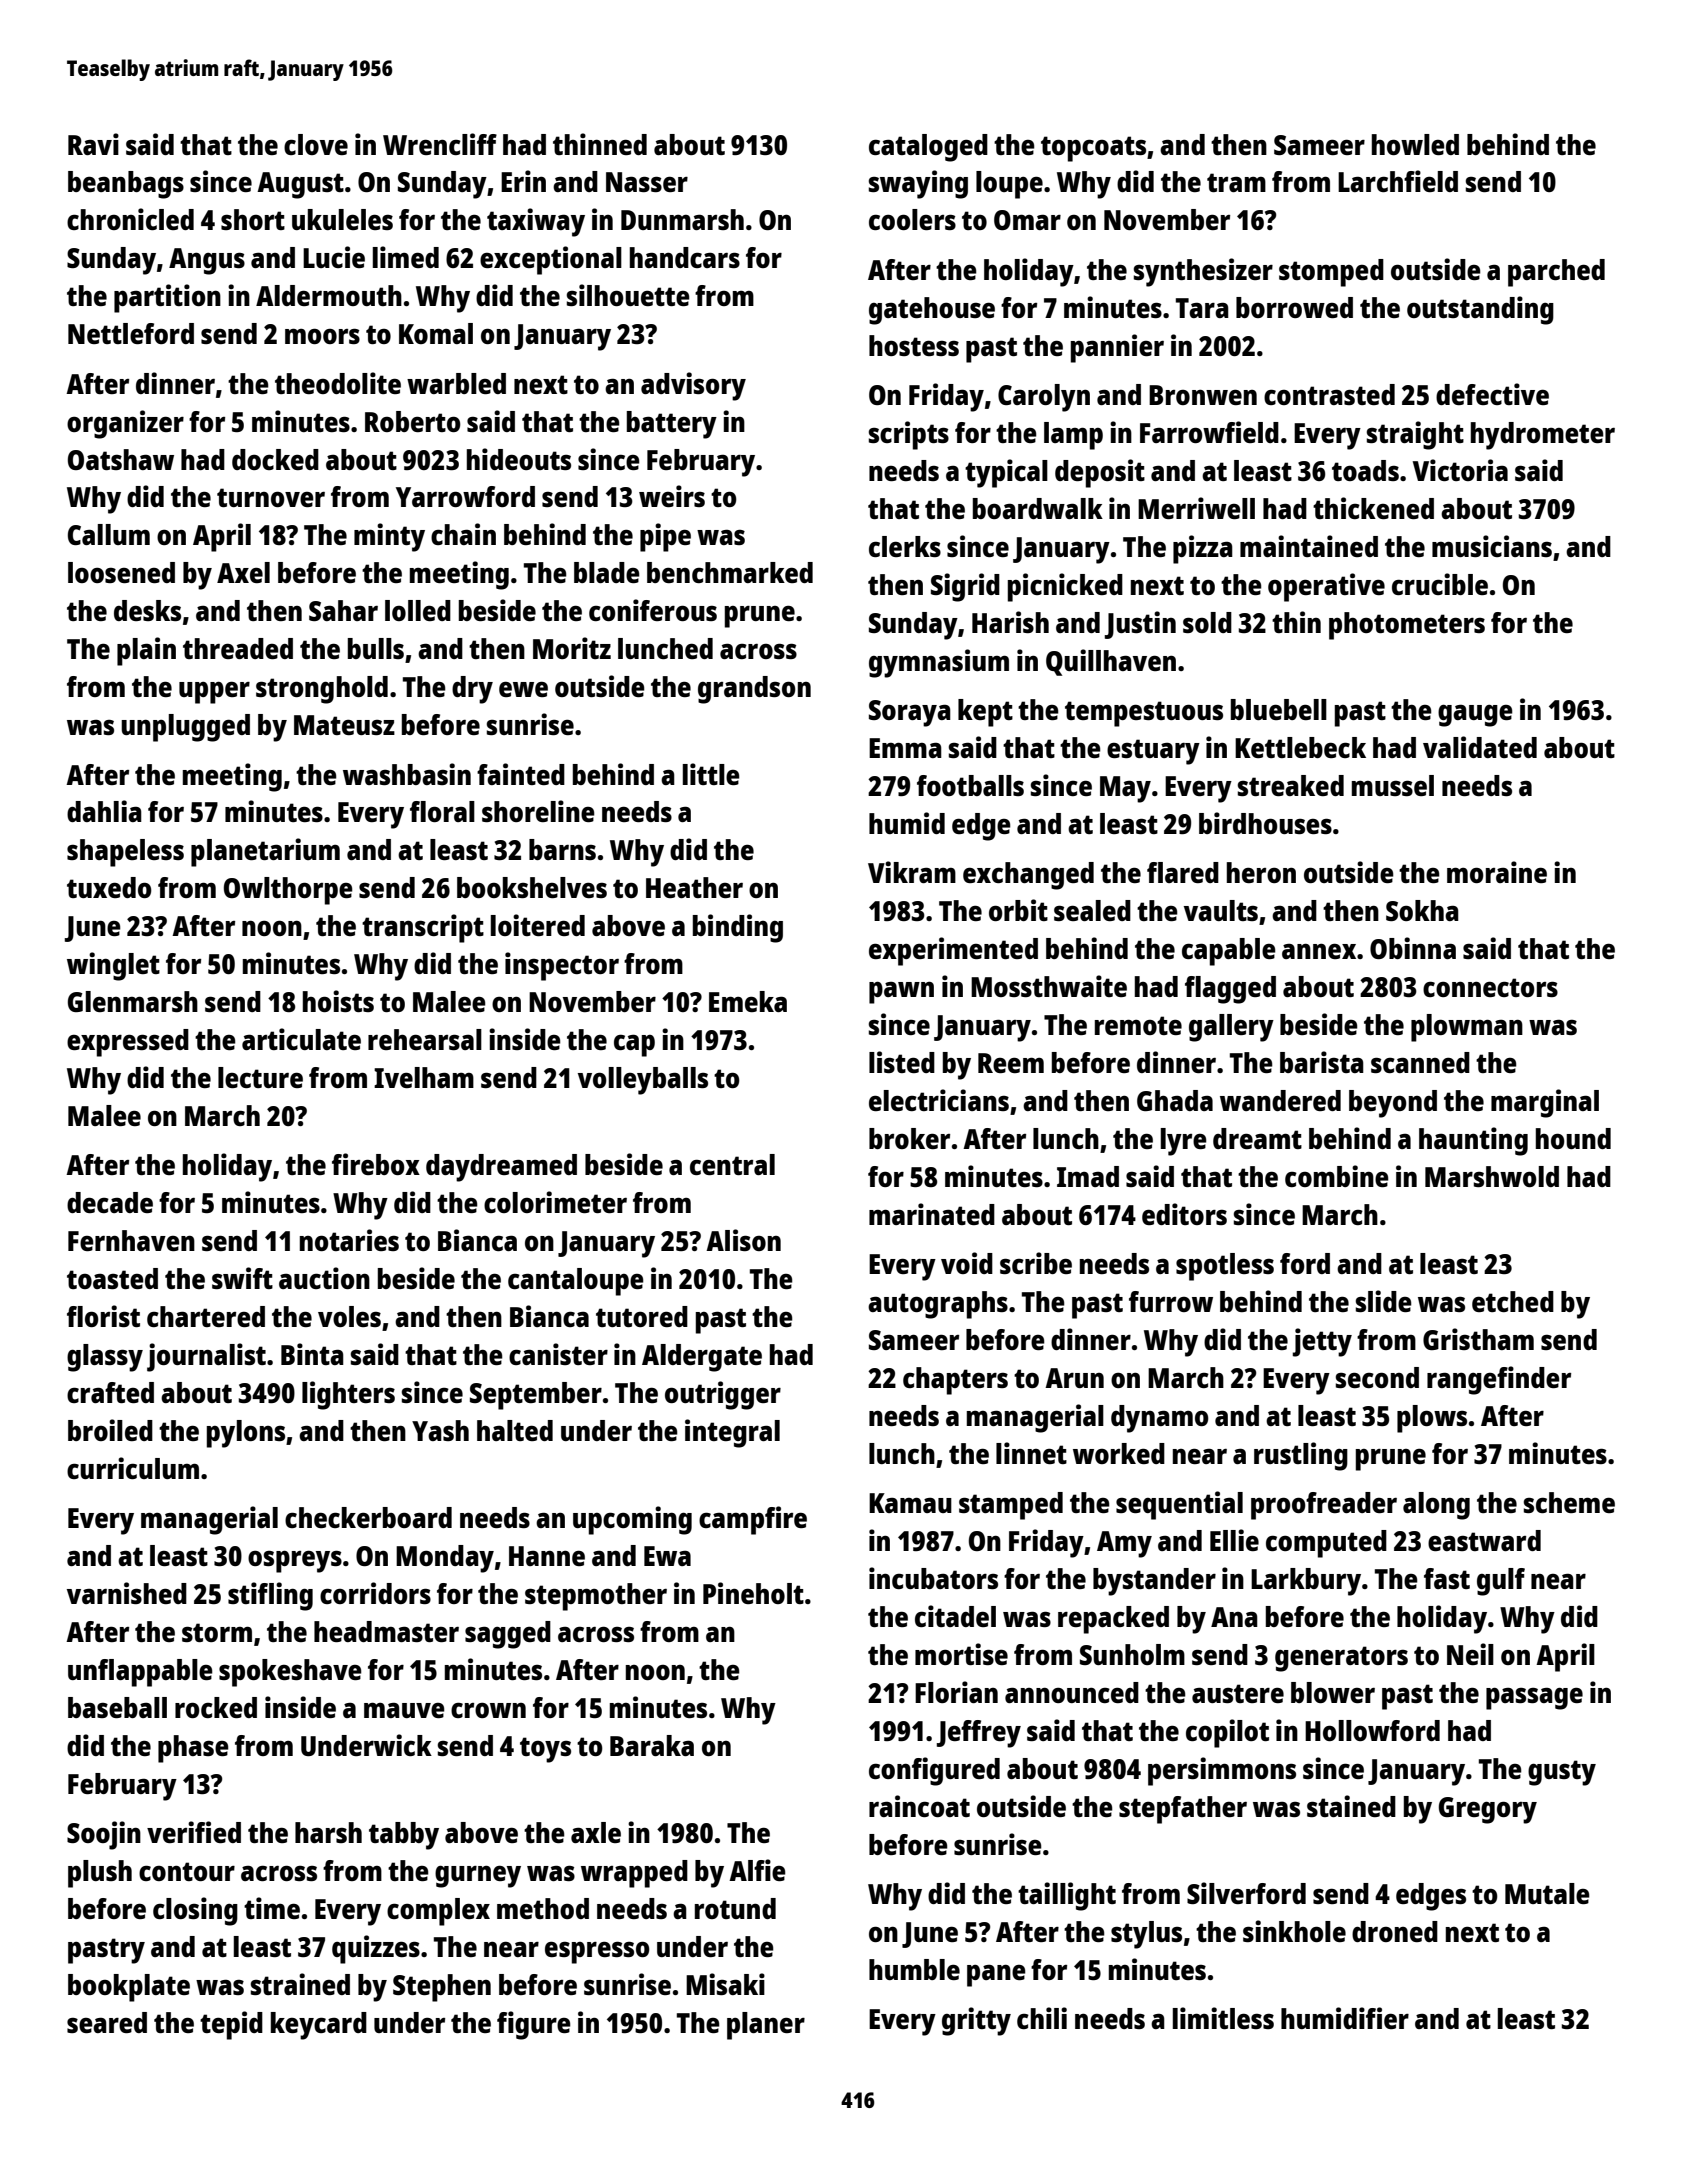 The width and height of the screenshot is (1683, 2178). Describe the element at coordinates (1501, 1582) in the screenshot. I see `gulf` at that location.
